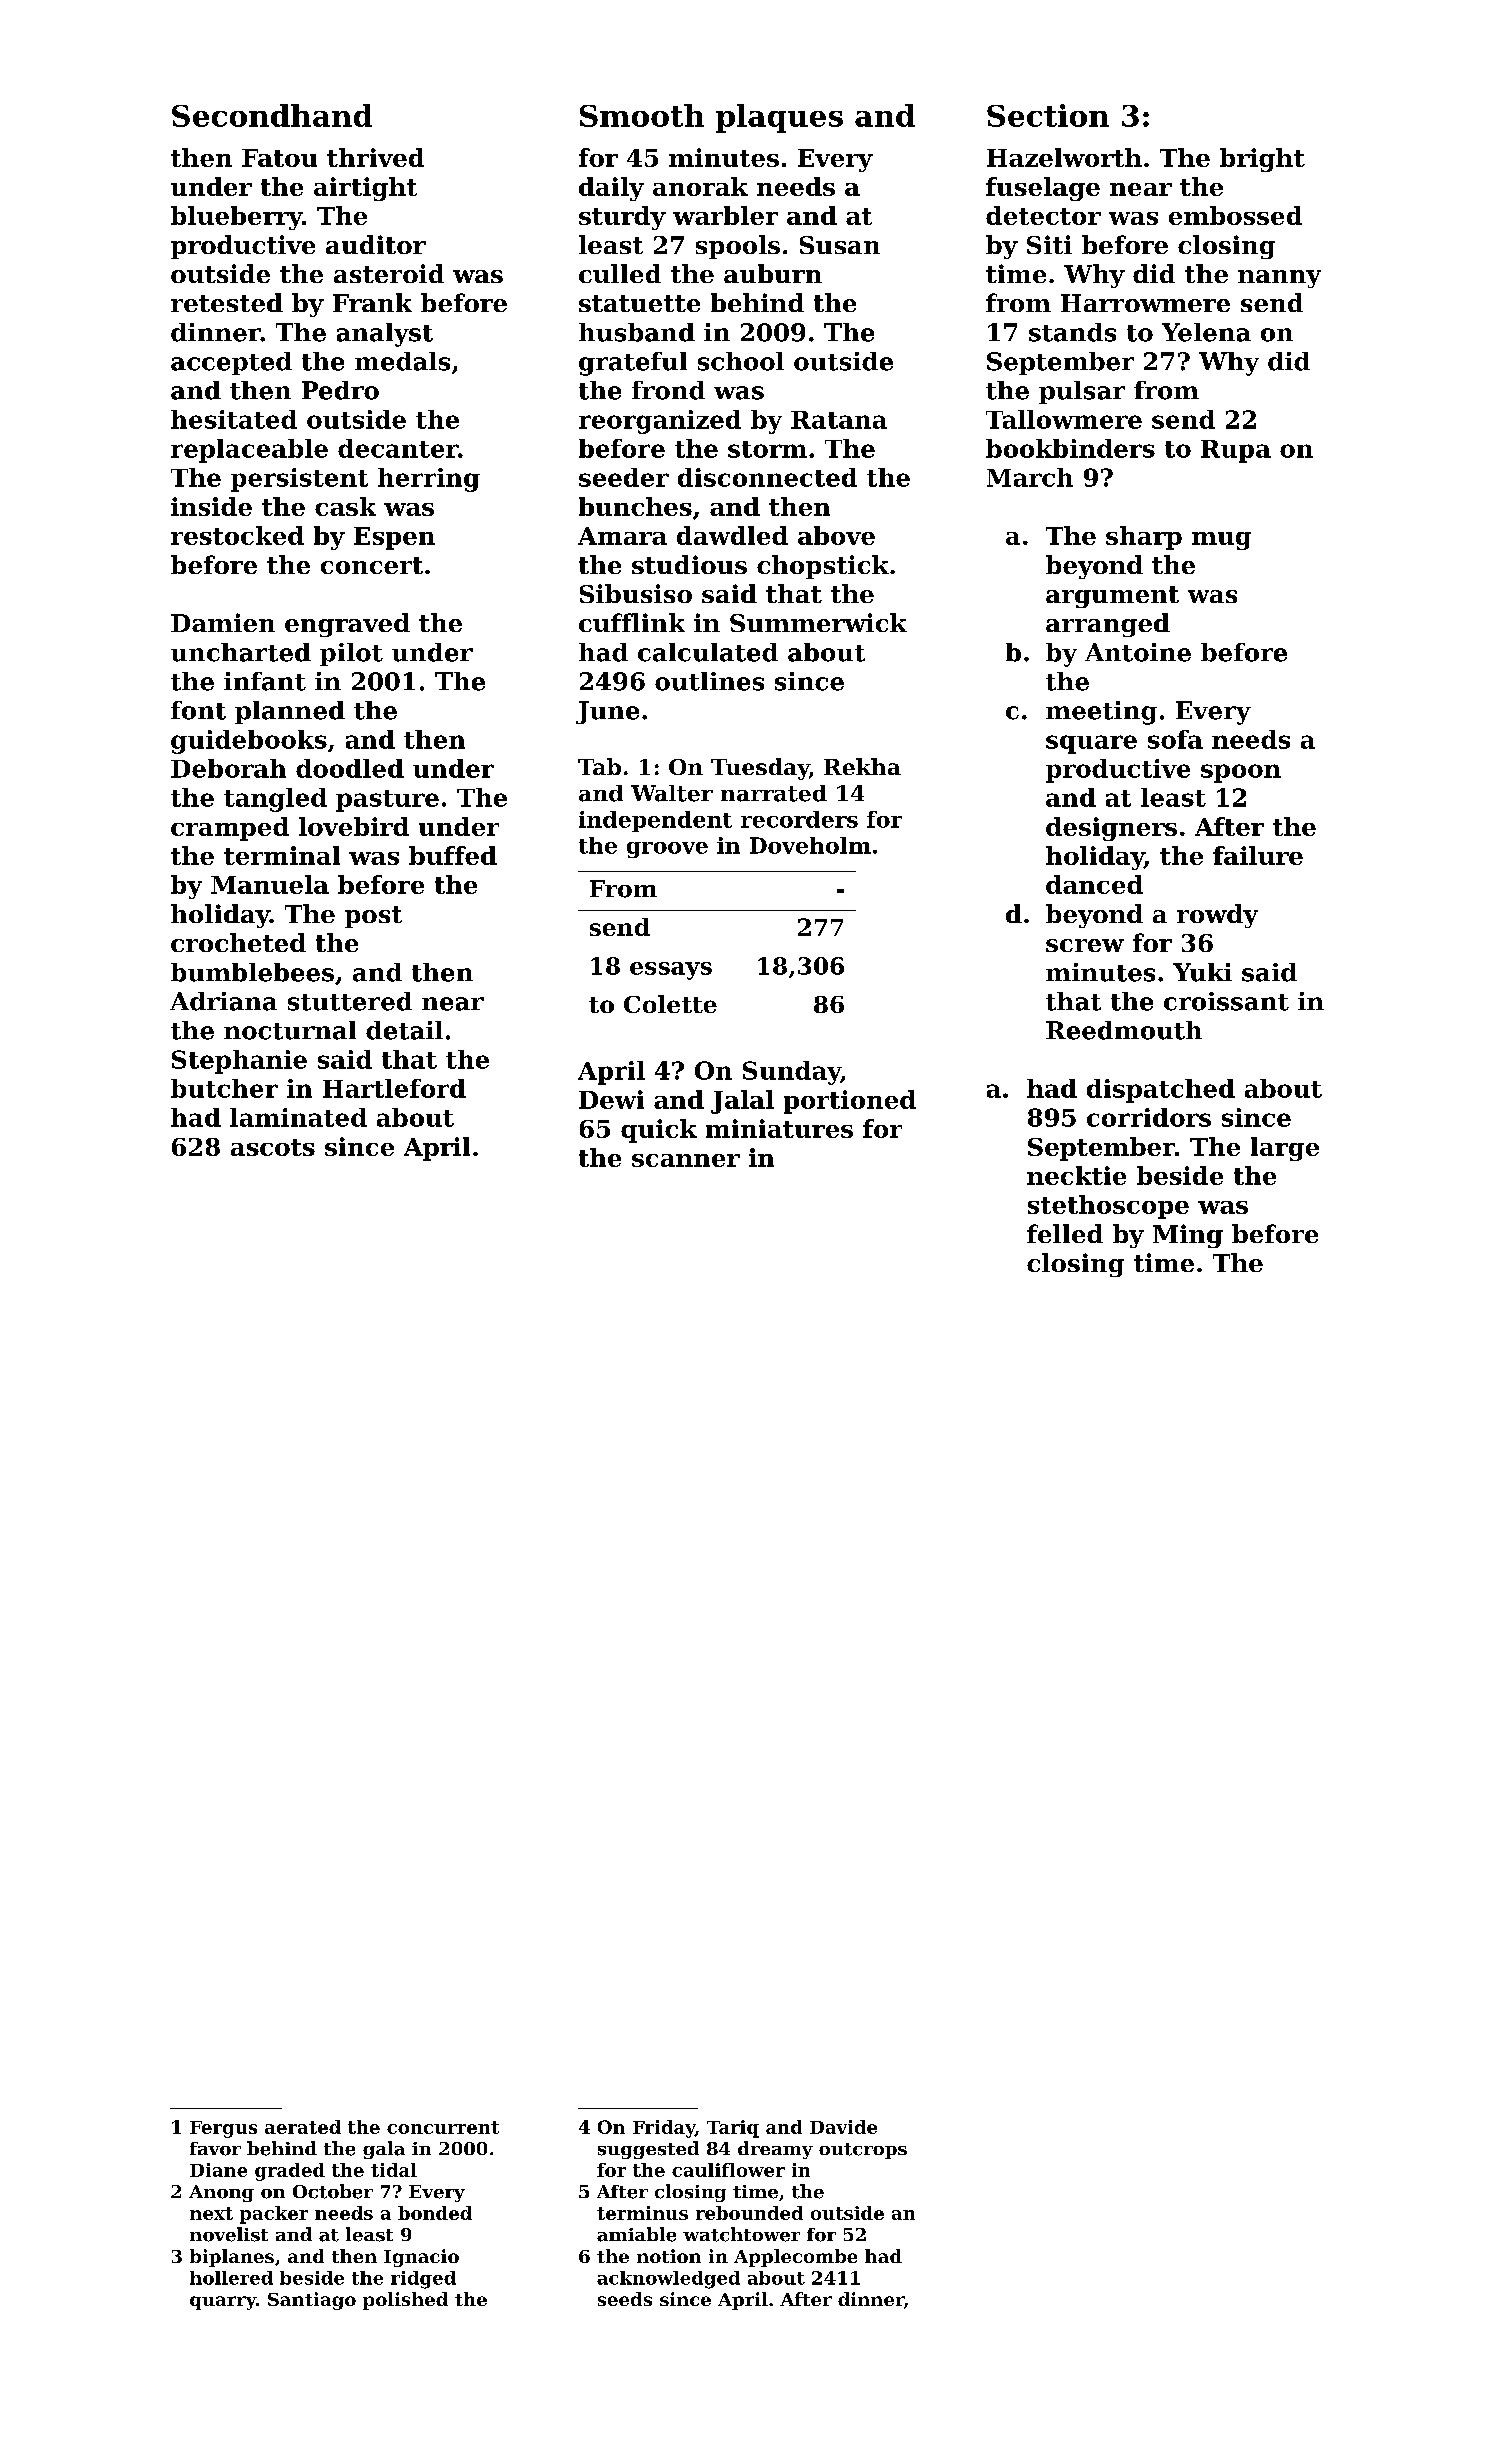  I want to click on narrated, so click(774, 793).
